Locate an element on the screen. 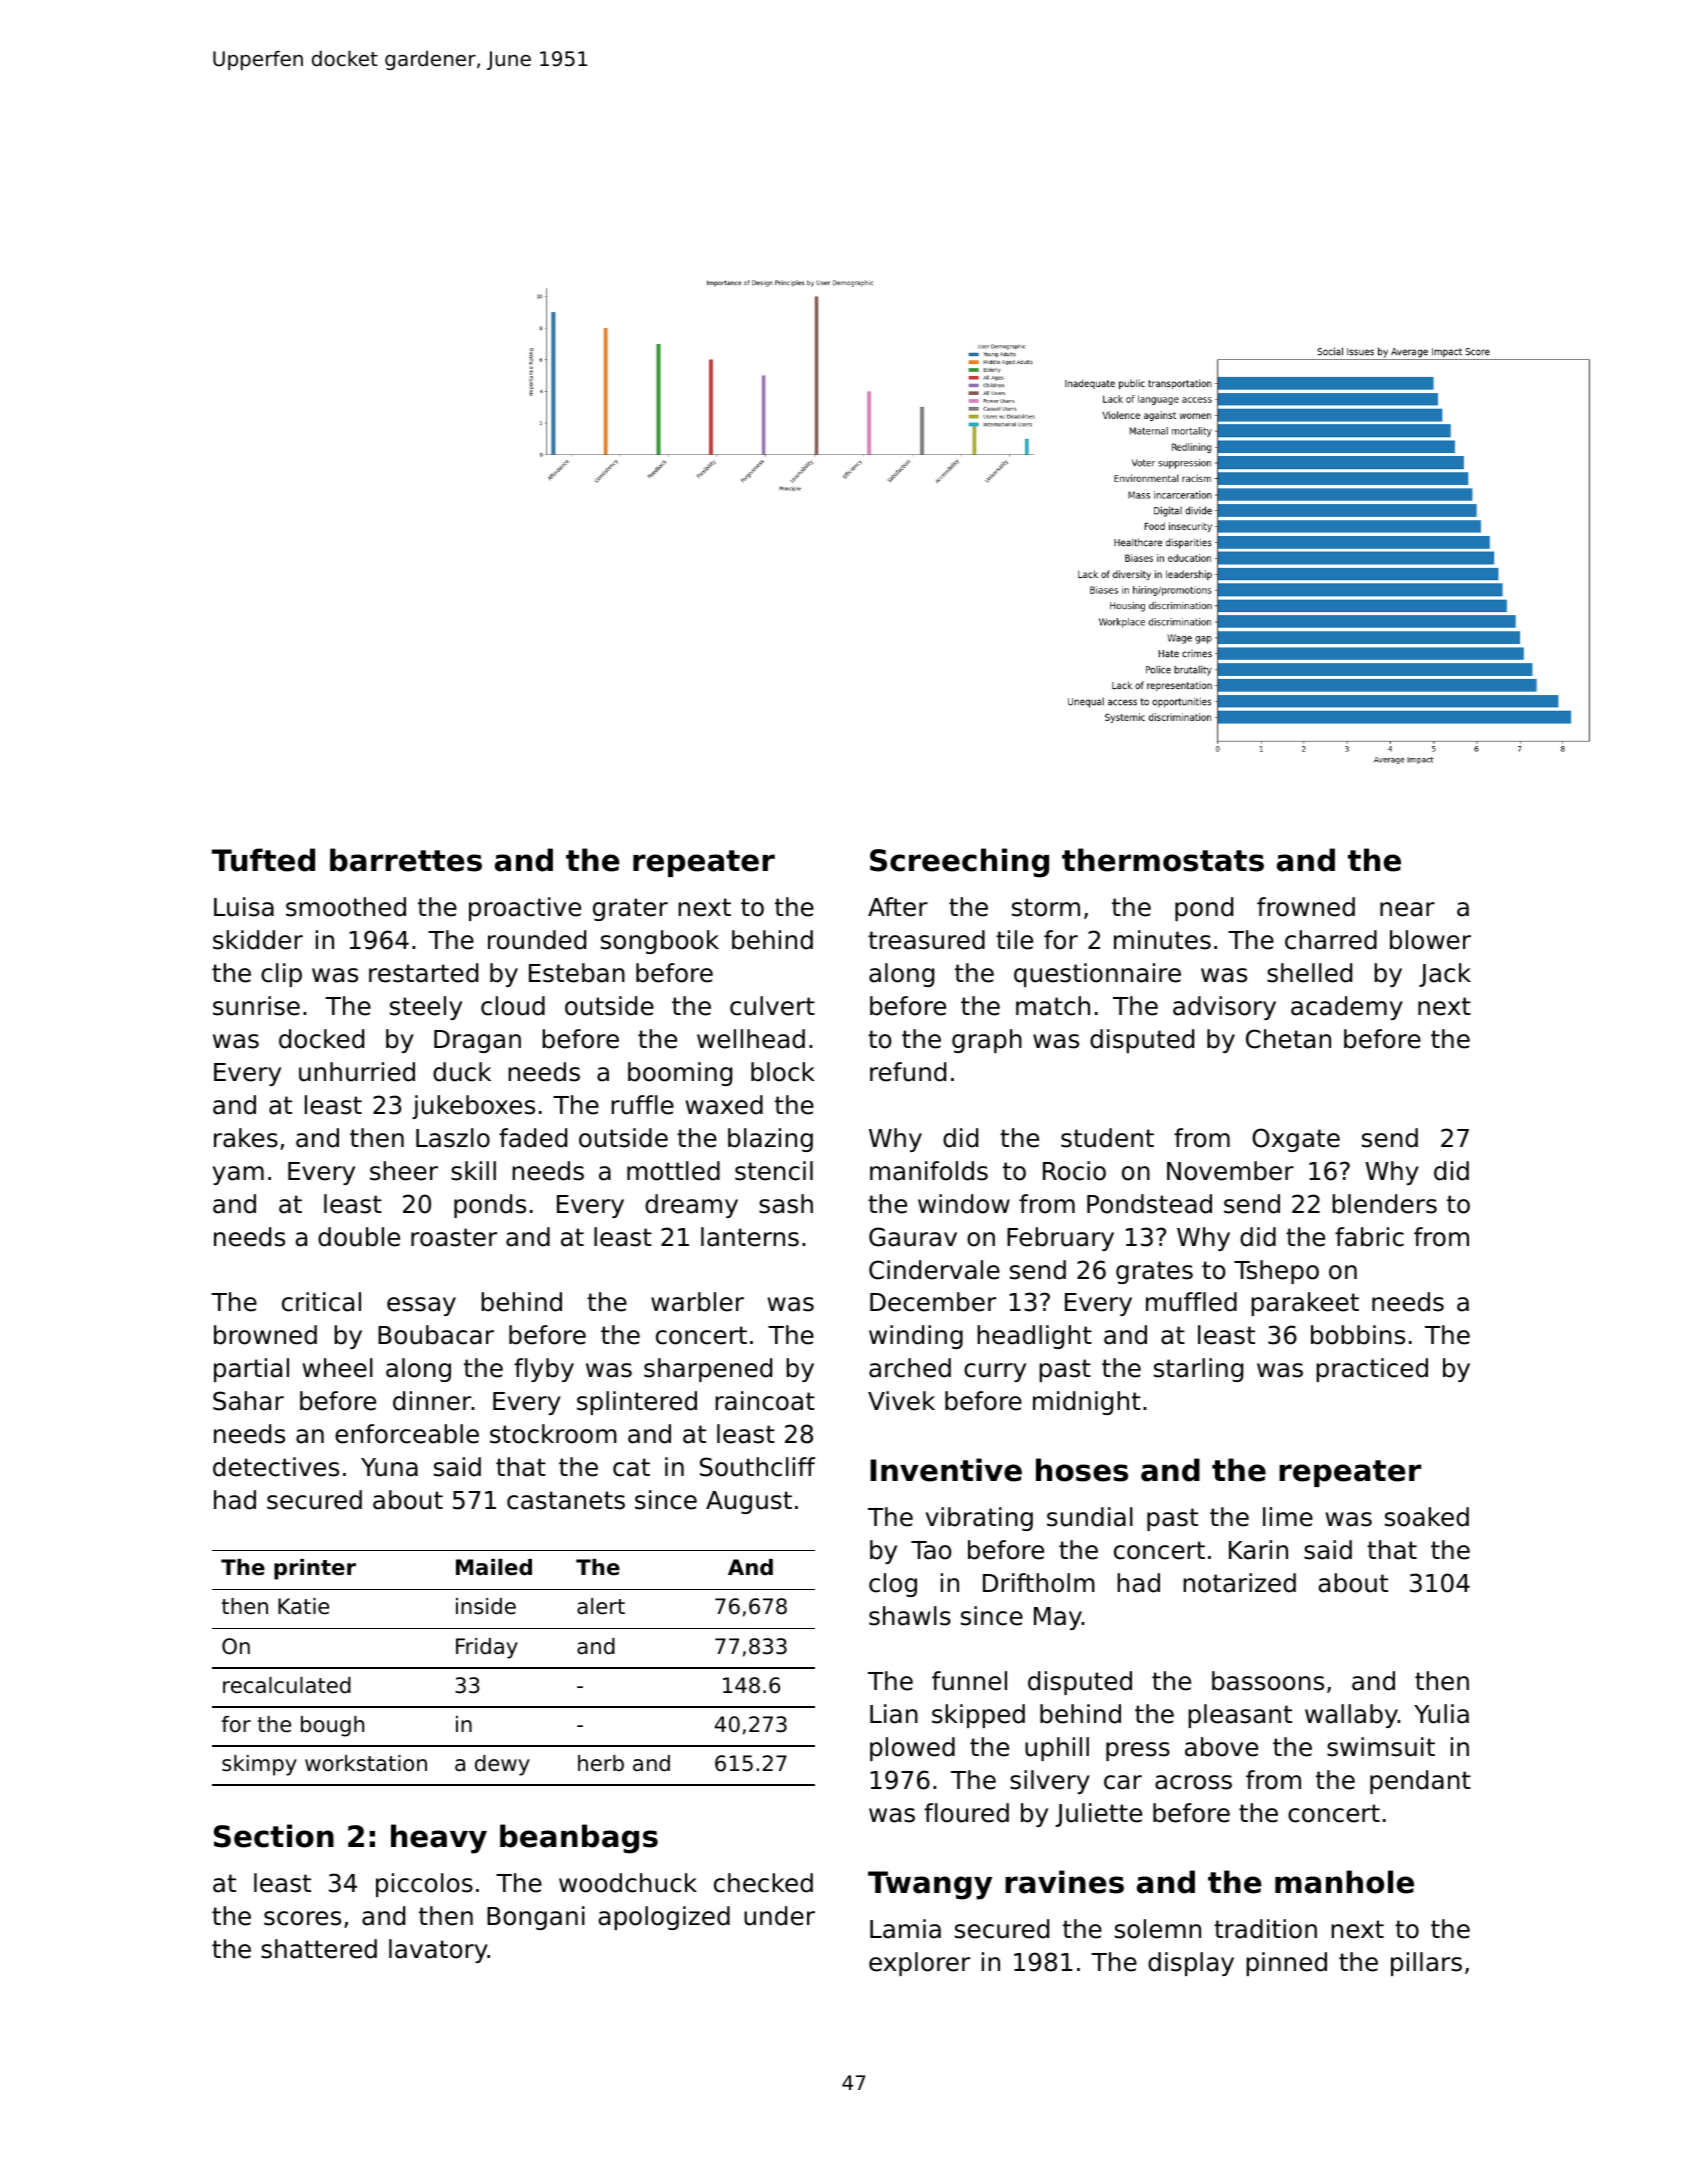  sheer is located at coordinates (404, 1171).
